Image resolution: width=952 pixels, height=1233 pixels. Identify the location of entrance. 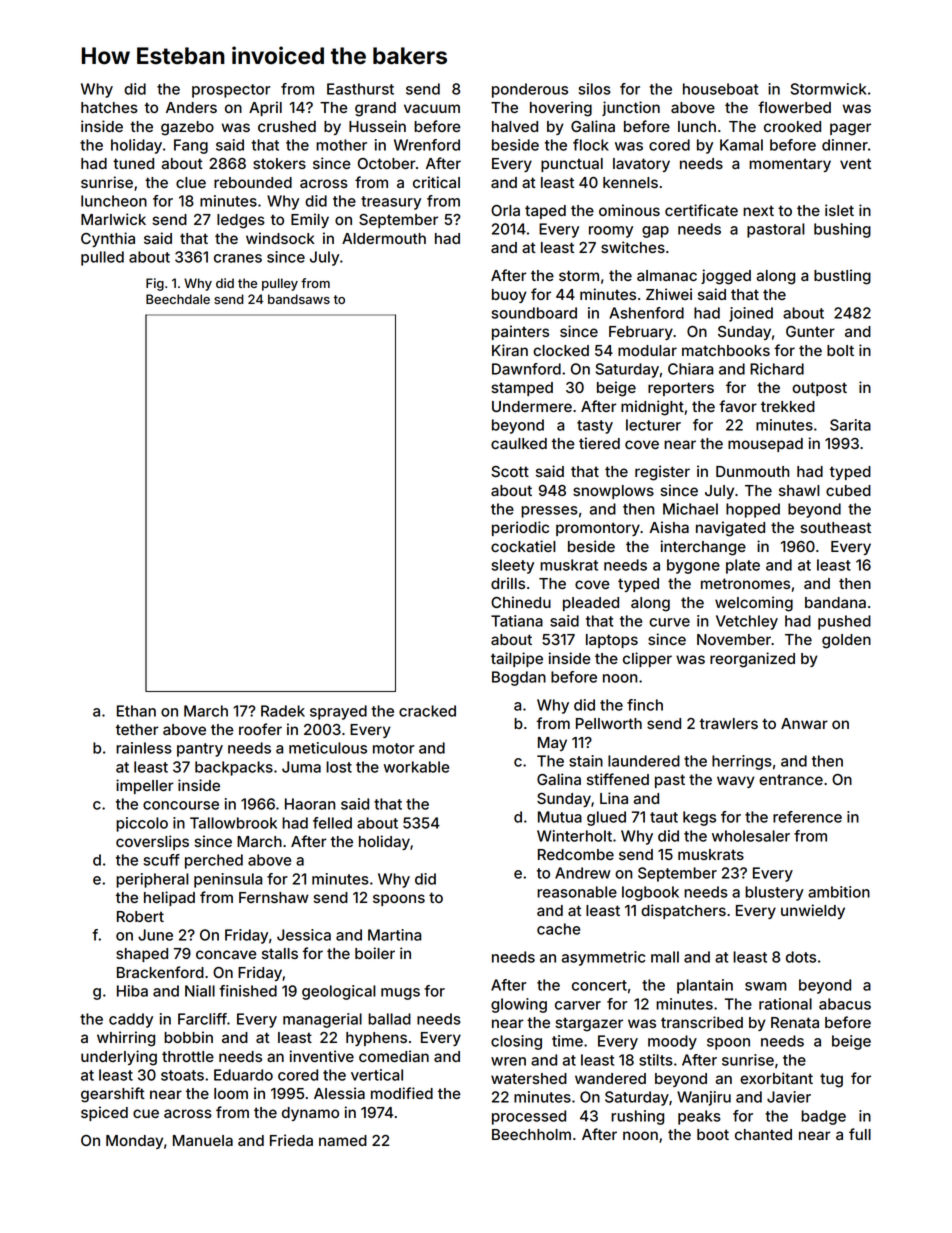
(791, 779).
